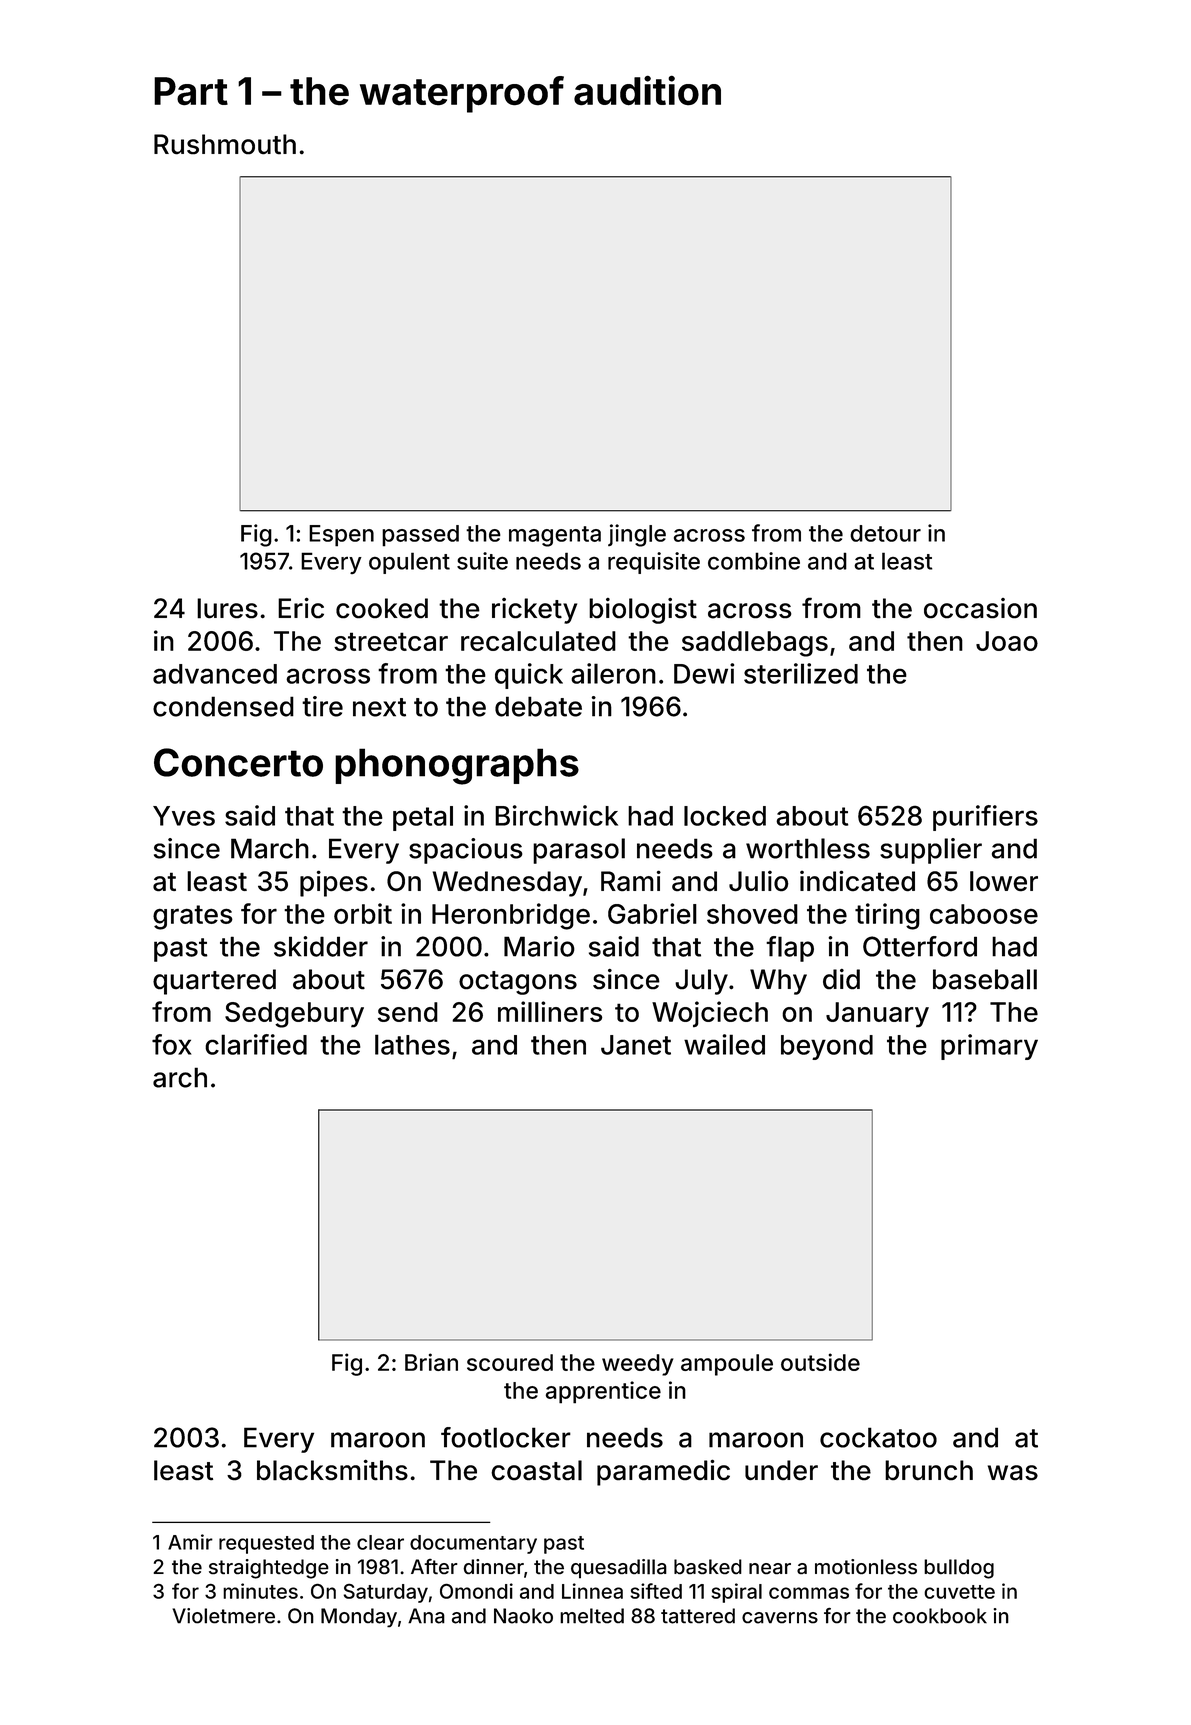 The width and height of the screenshot is (1191, 1725). I want to click on Monday, so click(359, 1617).
